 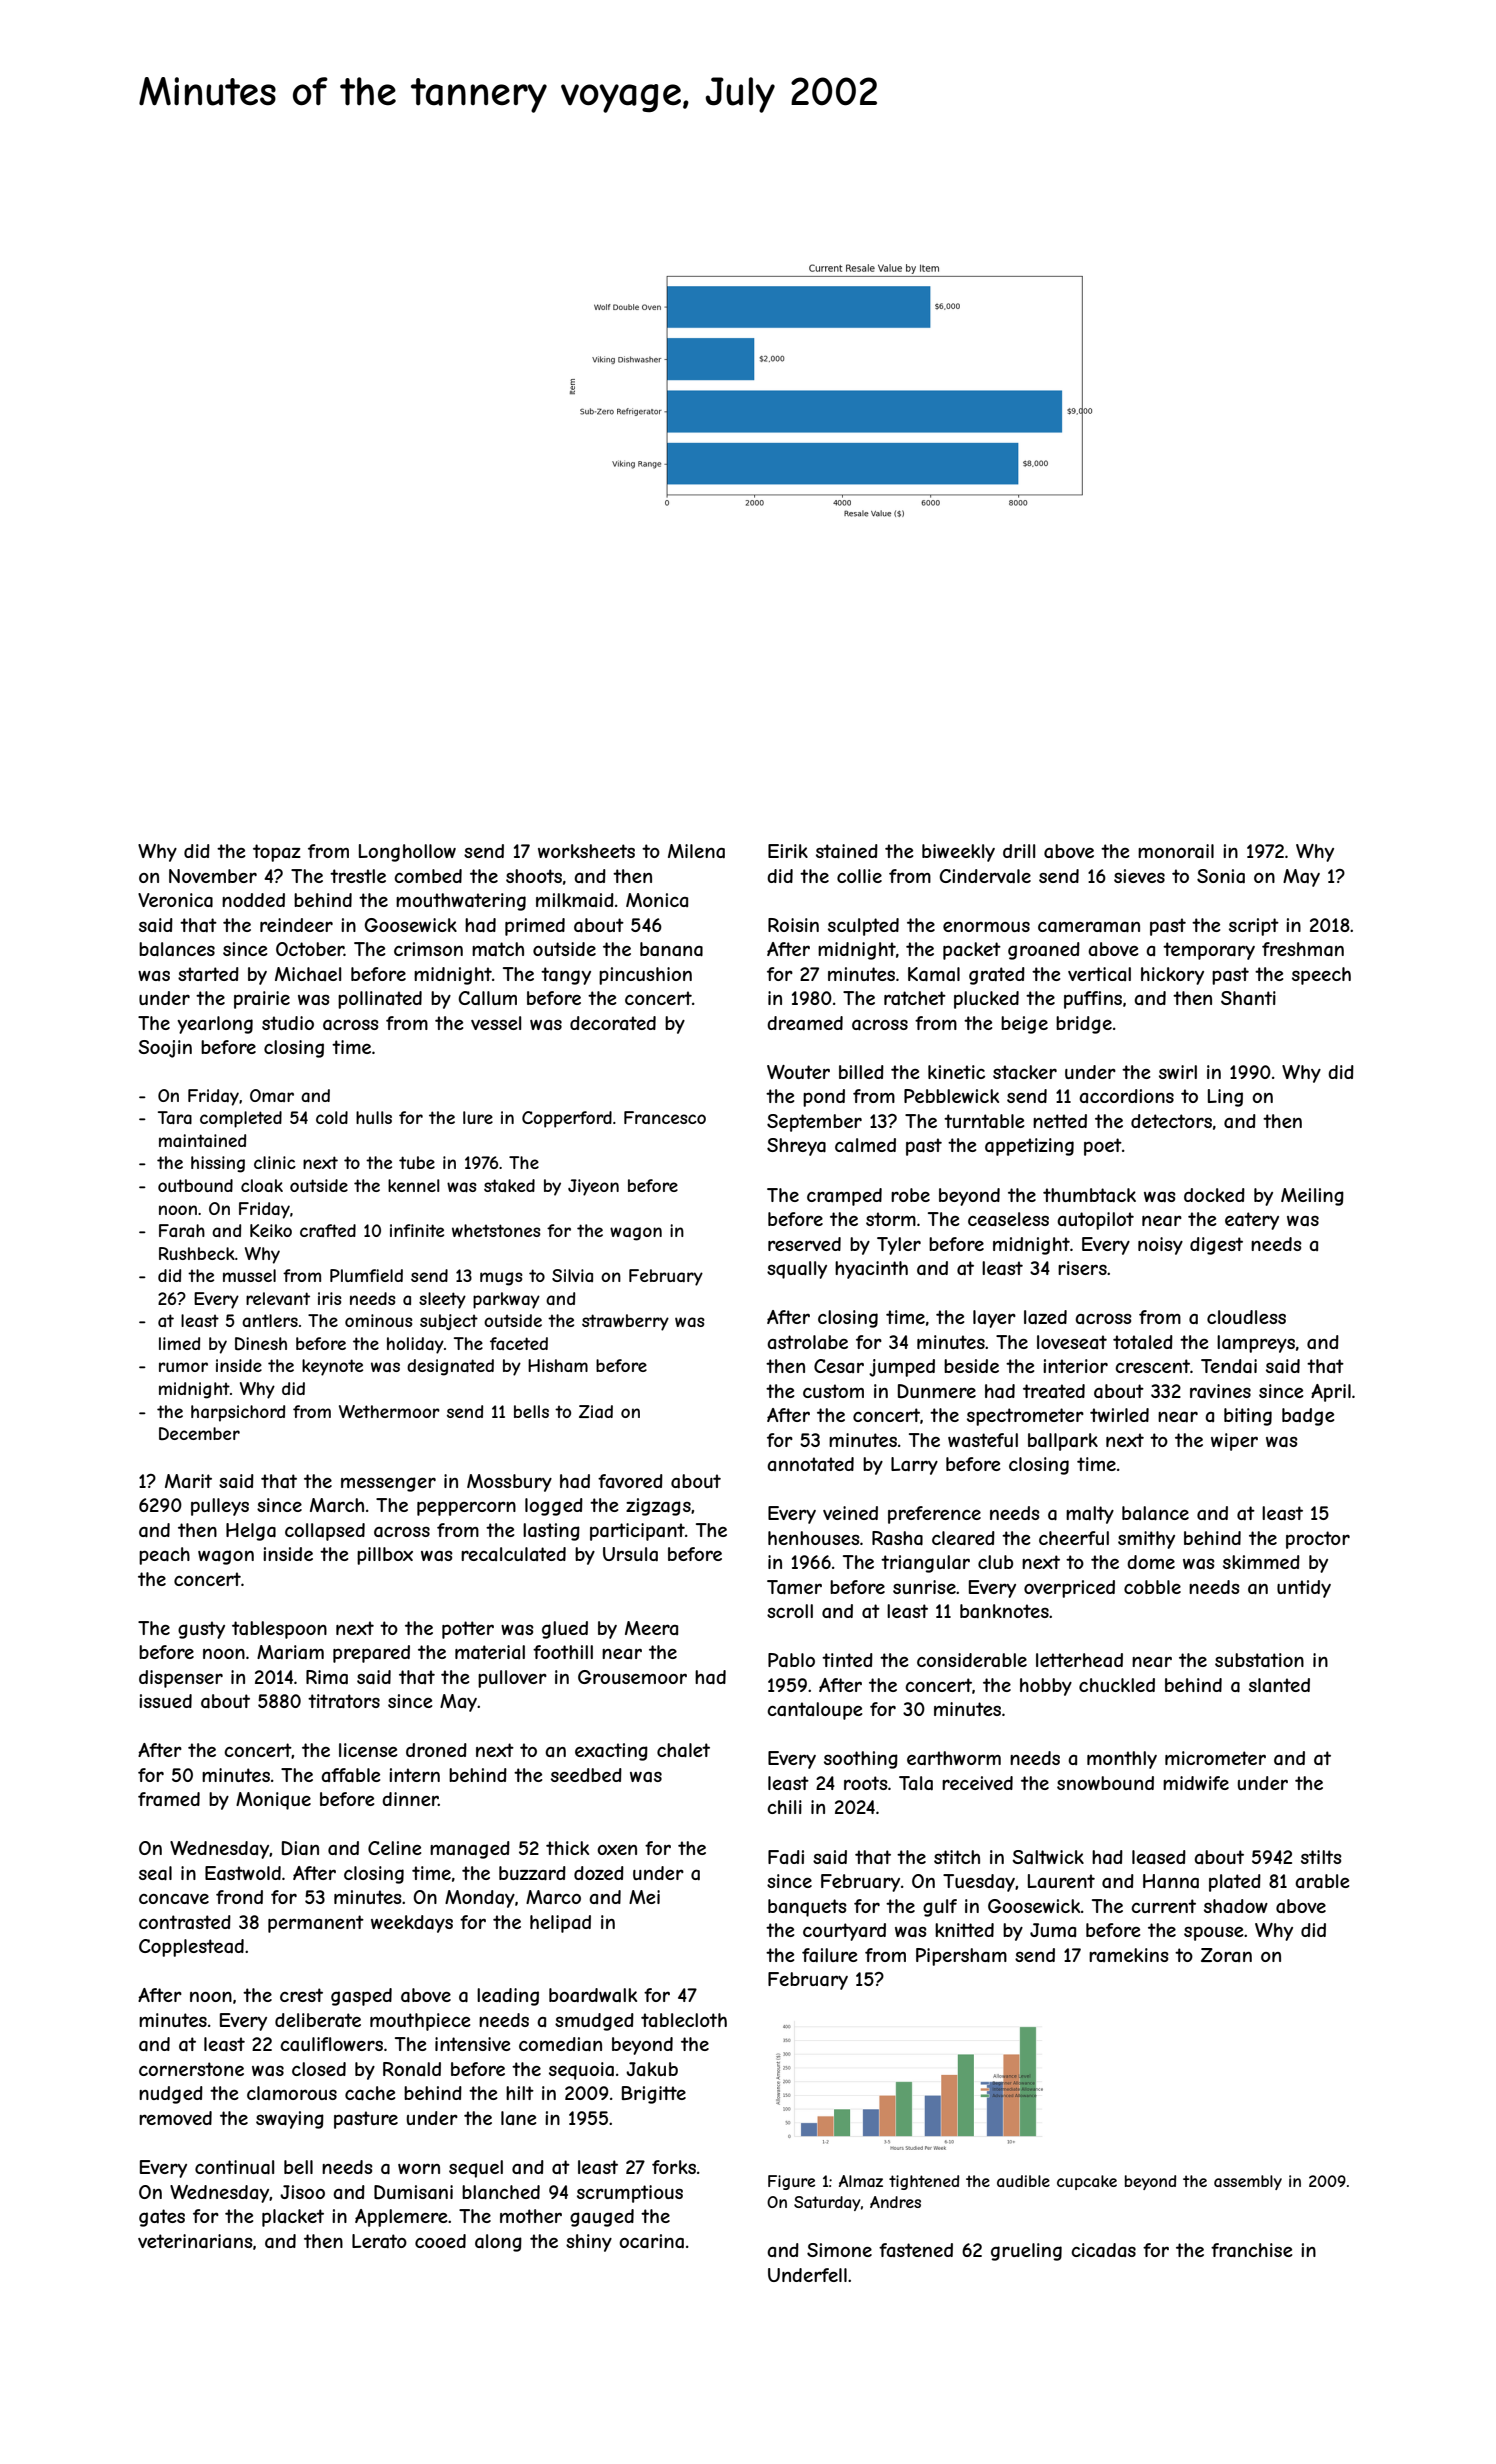 I want to click on milkmaid, so click(x=575, y=900).
